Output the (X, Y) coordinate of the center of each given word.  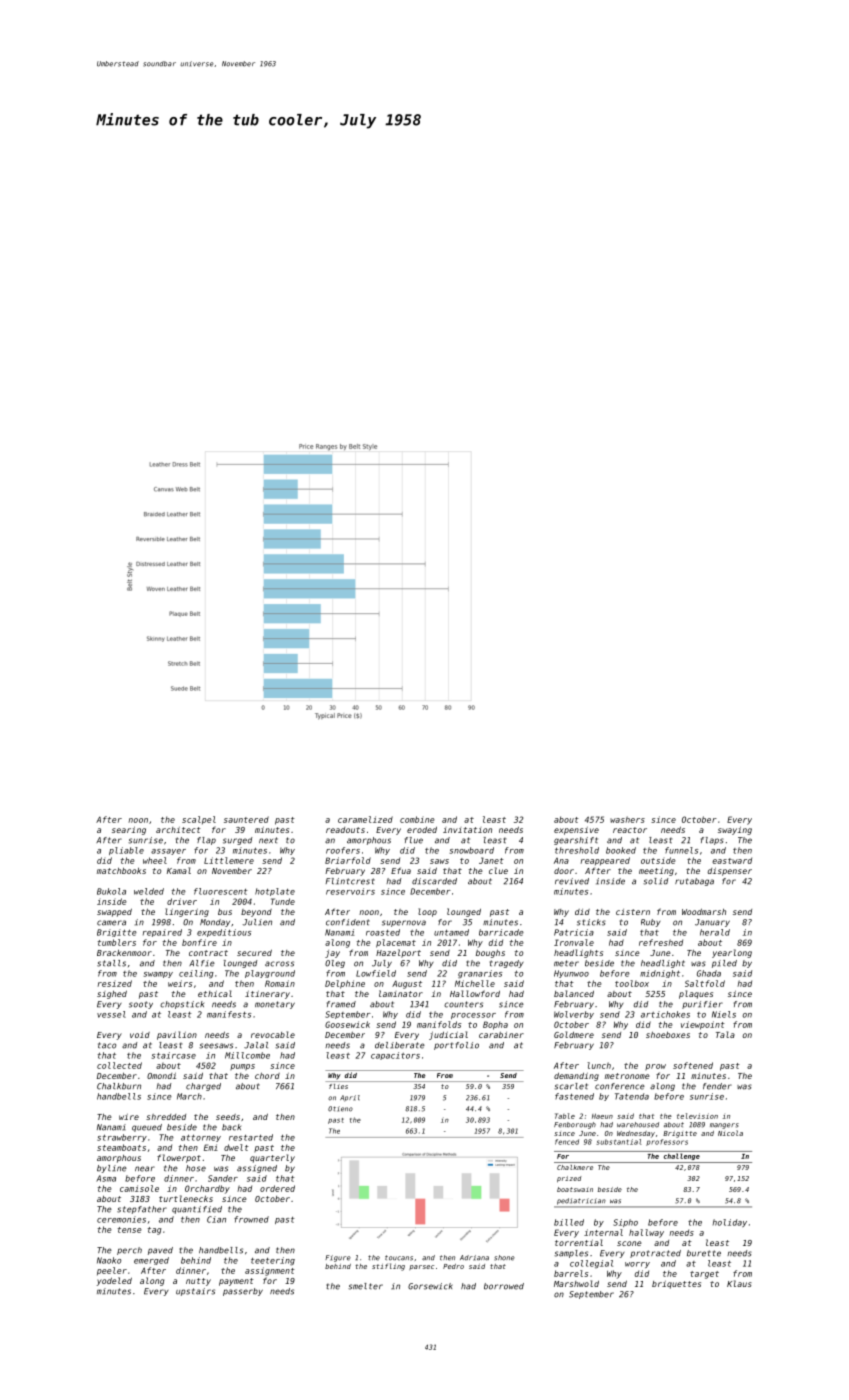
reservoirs (350, 891)
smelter (365, 1286)
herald (715, 932)
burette (704, 1253)
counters (463, 1004)
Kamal (179, 870)
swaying (735, 831)
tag (155, 1231)
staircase (174, 1055)
